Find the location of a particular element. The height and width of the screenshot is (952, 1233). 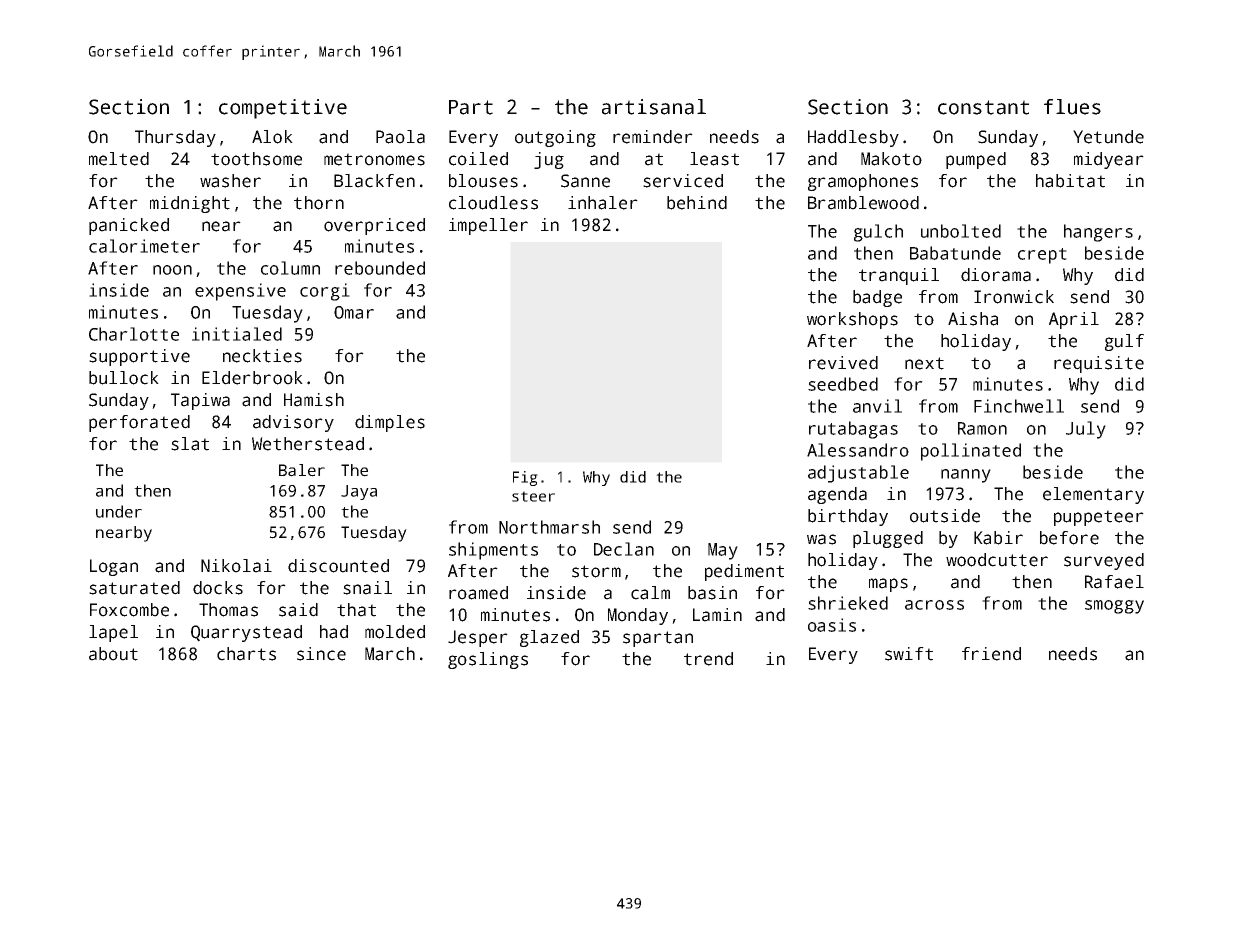

impeller is located at coordinates (488, 226).
